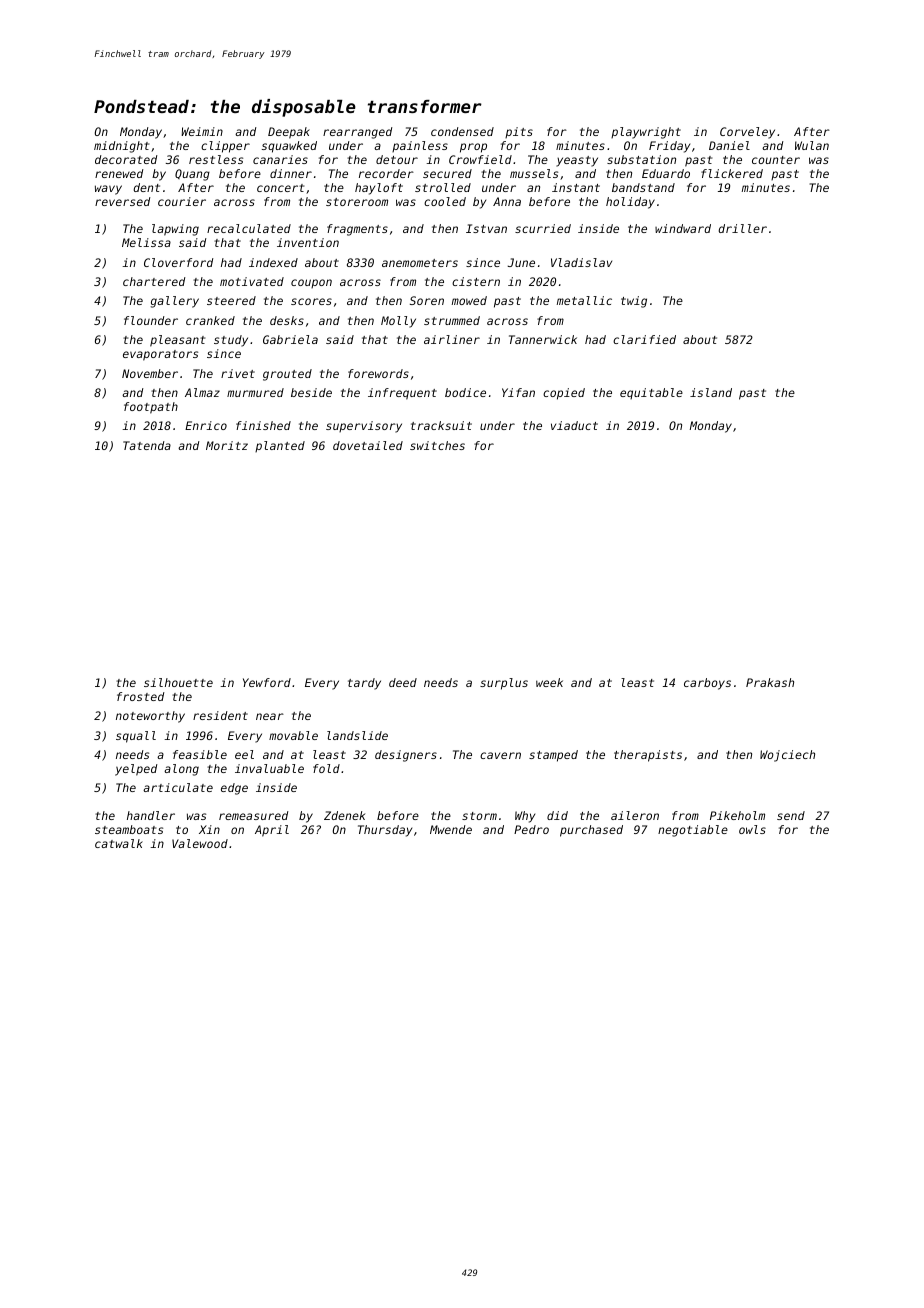 The width and height of the page is (924, 1308). What do you see at coordinates (729, 145) in the page?
I see `Daniel` at bounding box center [729, 145].
